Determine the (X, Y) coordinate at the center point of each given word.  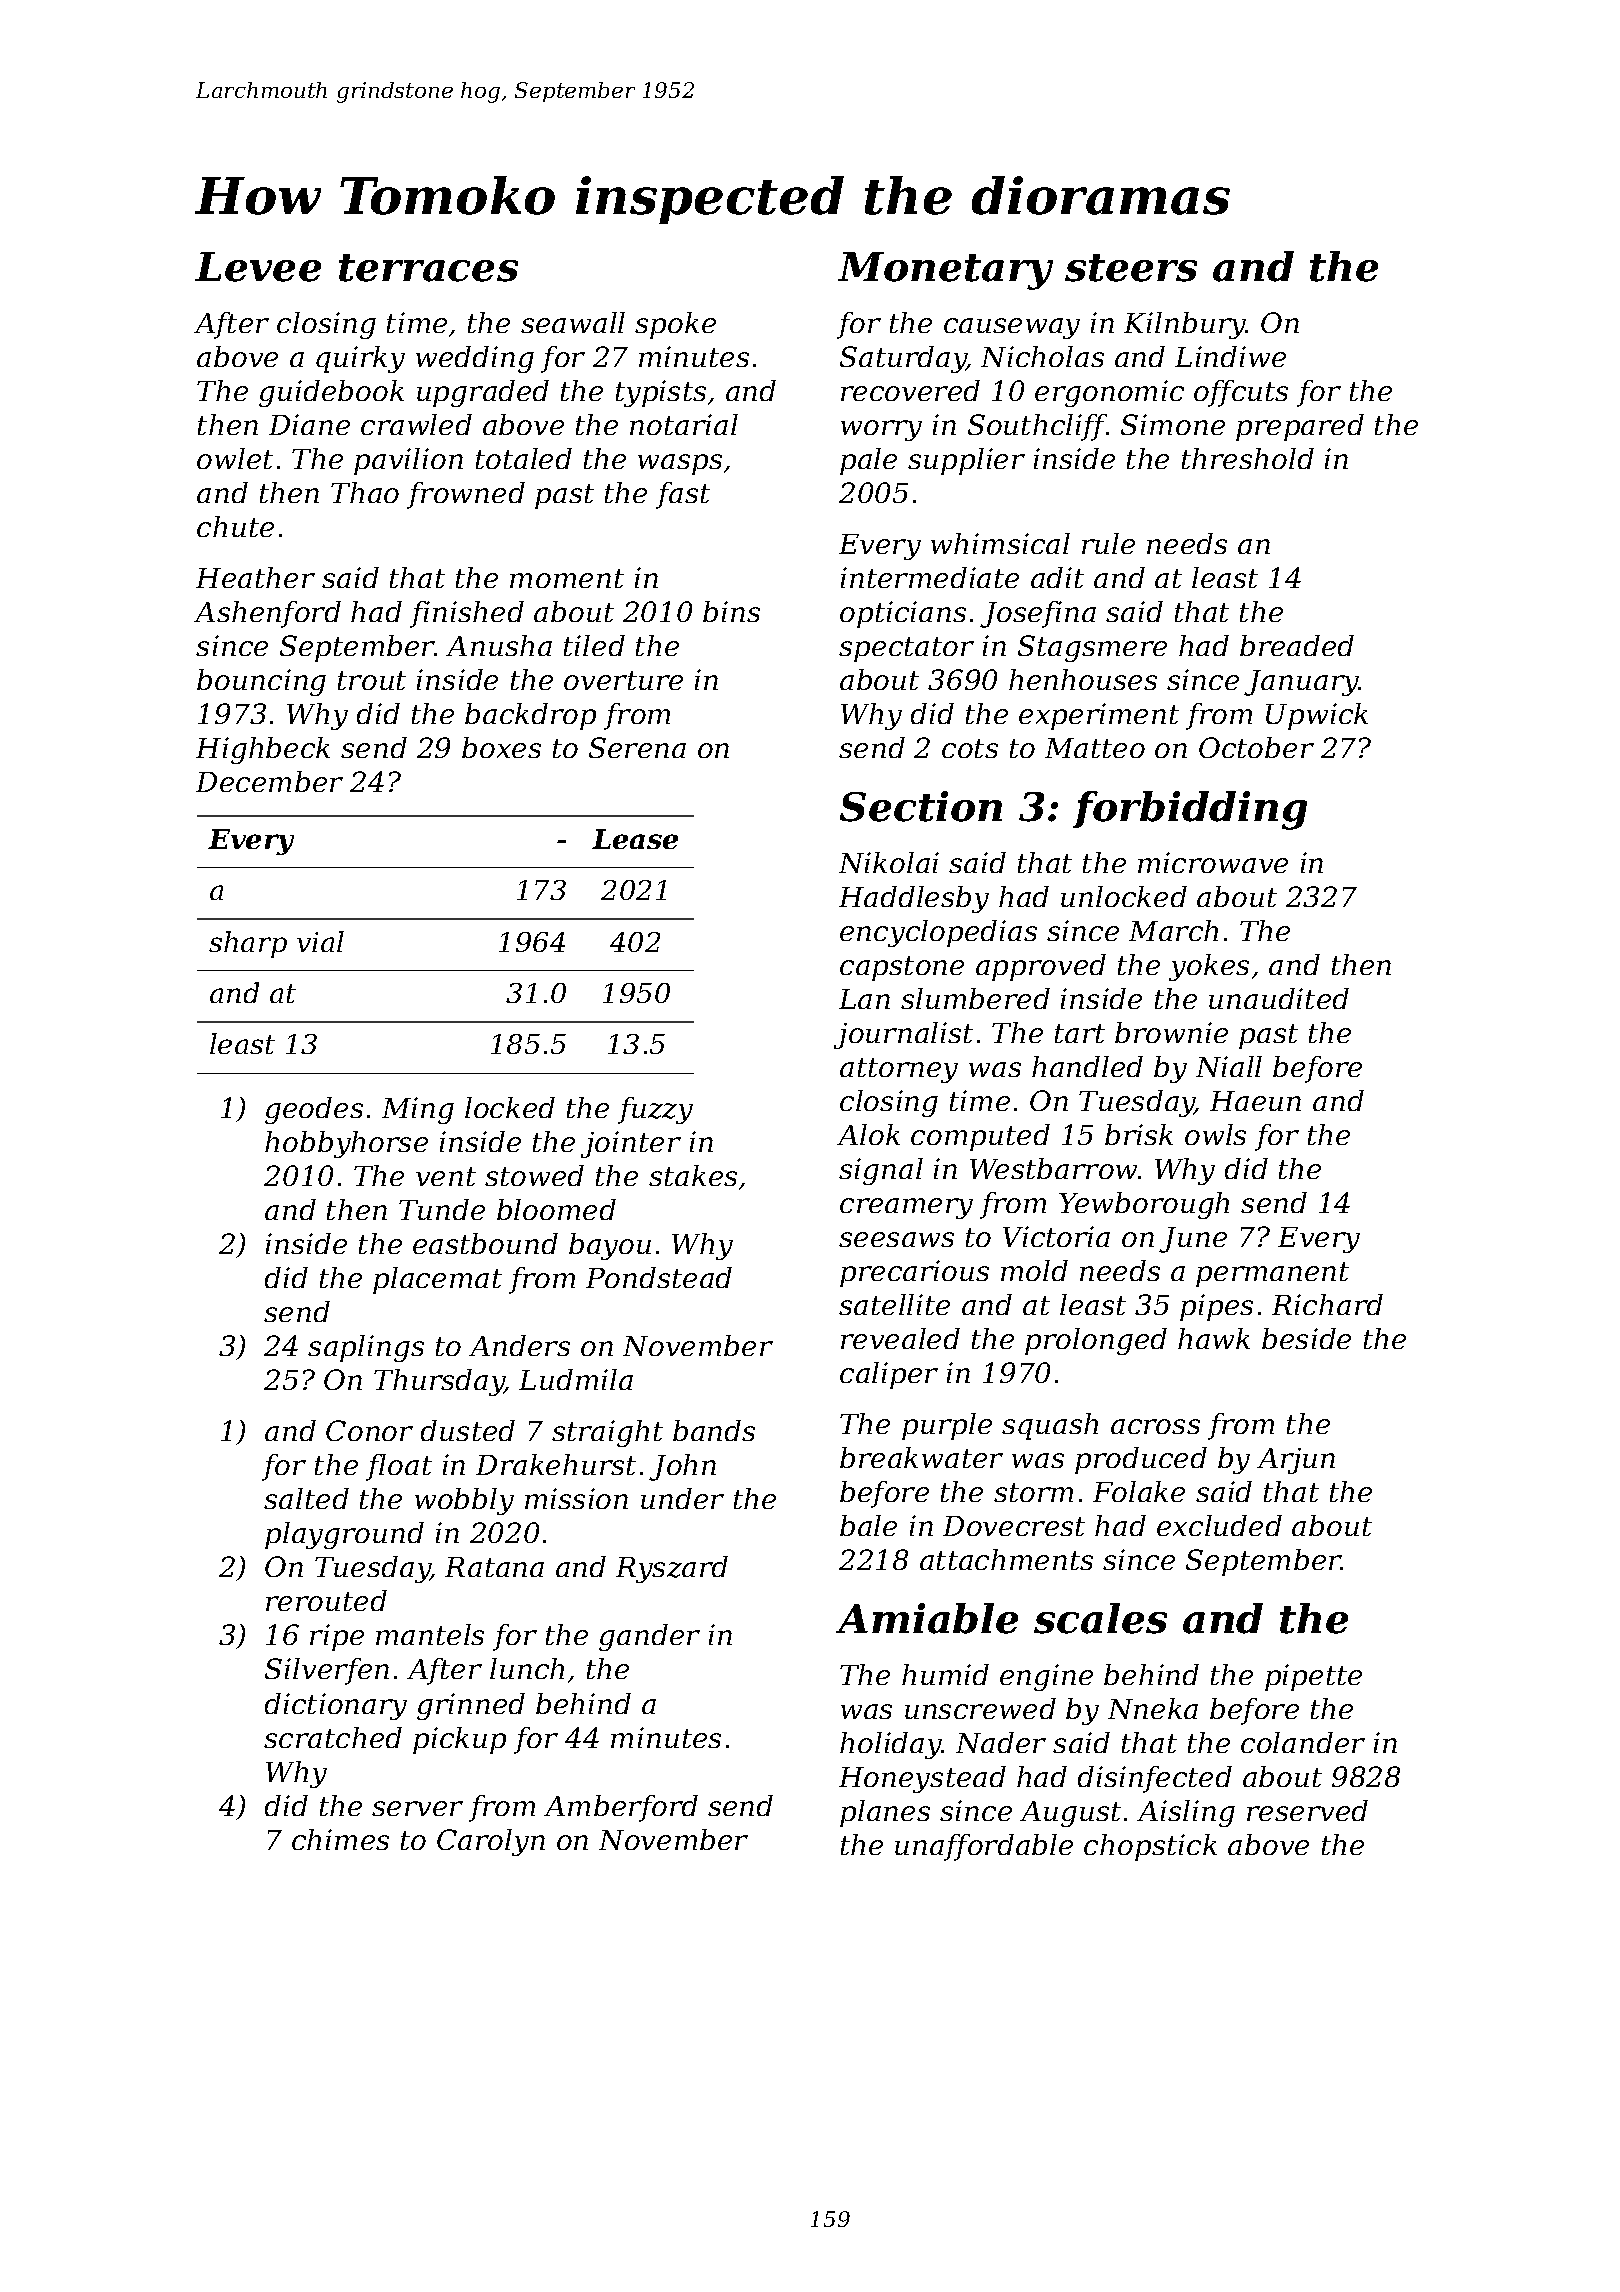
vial (320, 941)
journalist (903, 1035)
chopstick (1150, 1847)
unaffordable (984, 1847)
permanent (1272, 1274)
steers (1131, 268)
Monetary (945, 271)
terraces (428, 268)
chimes (340, 1839)
